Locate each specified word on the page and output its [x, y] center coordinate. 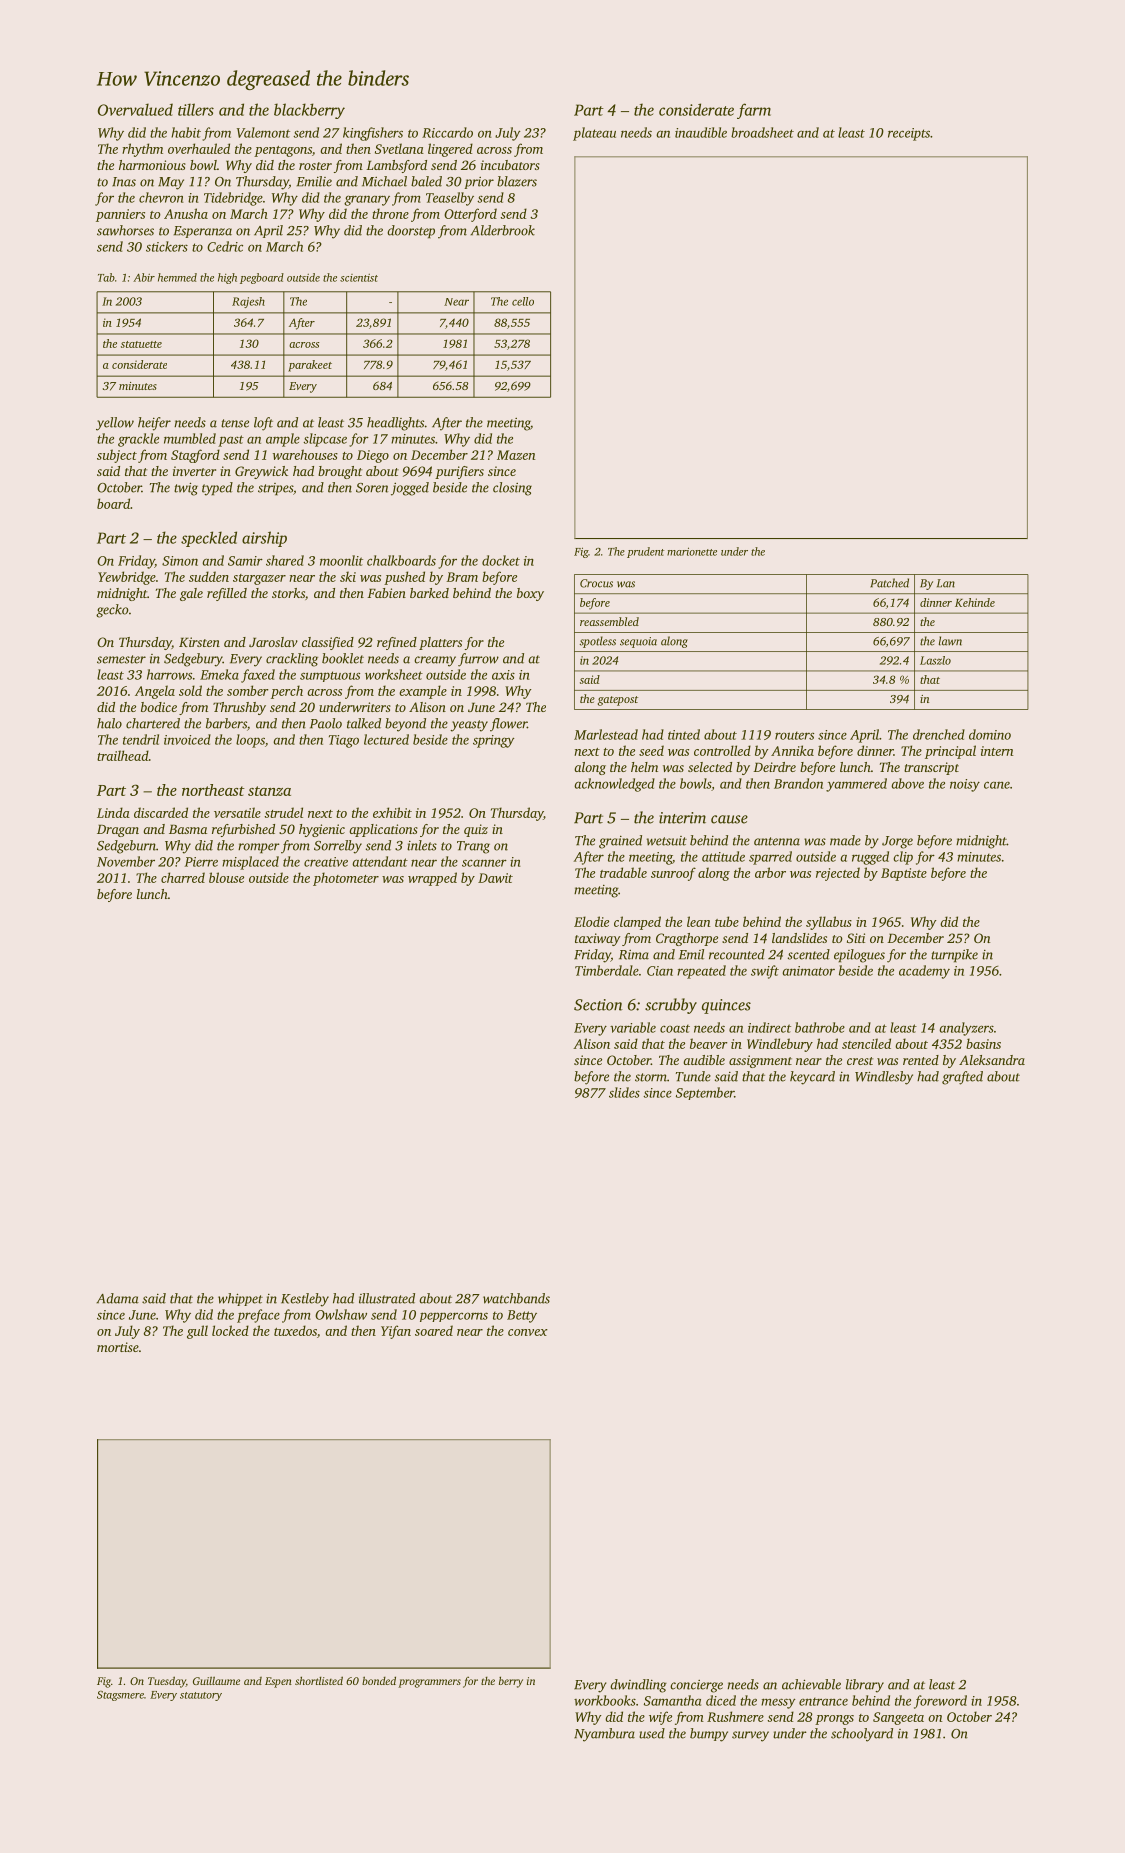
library [865, 1686]
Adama [117, 1298]
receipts [909, 134]
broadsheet [762, 132]
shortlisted [319, 1680]
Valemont [263, 132]
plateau [594, 134]
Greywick [261, 472]
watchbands [516, 1298]
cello [523, 301]
